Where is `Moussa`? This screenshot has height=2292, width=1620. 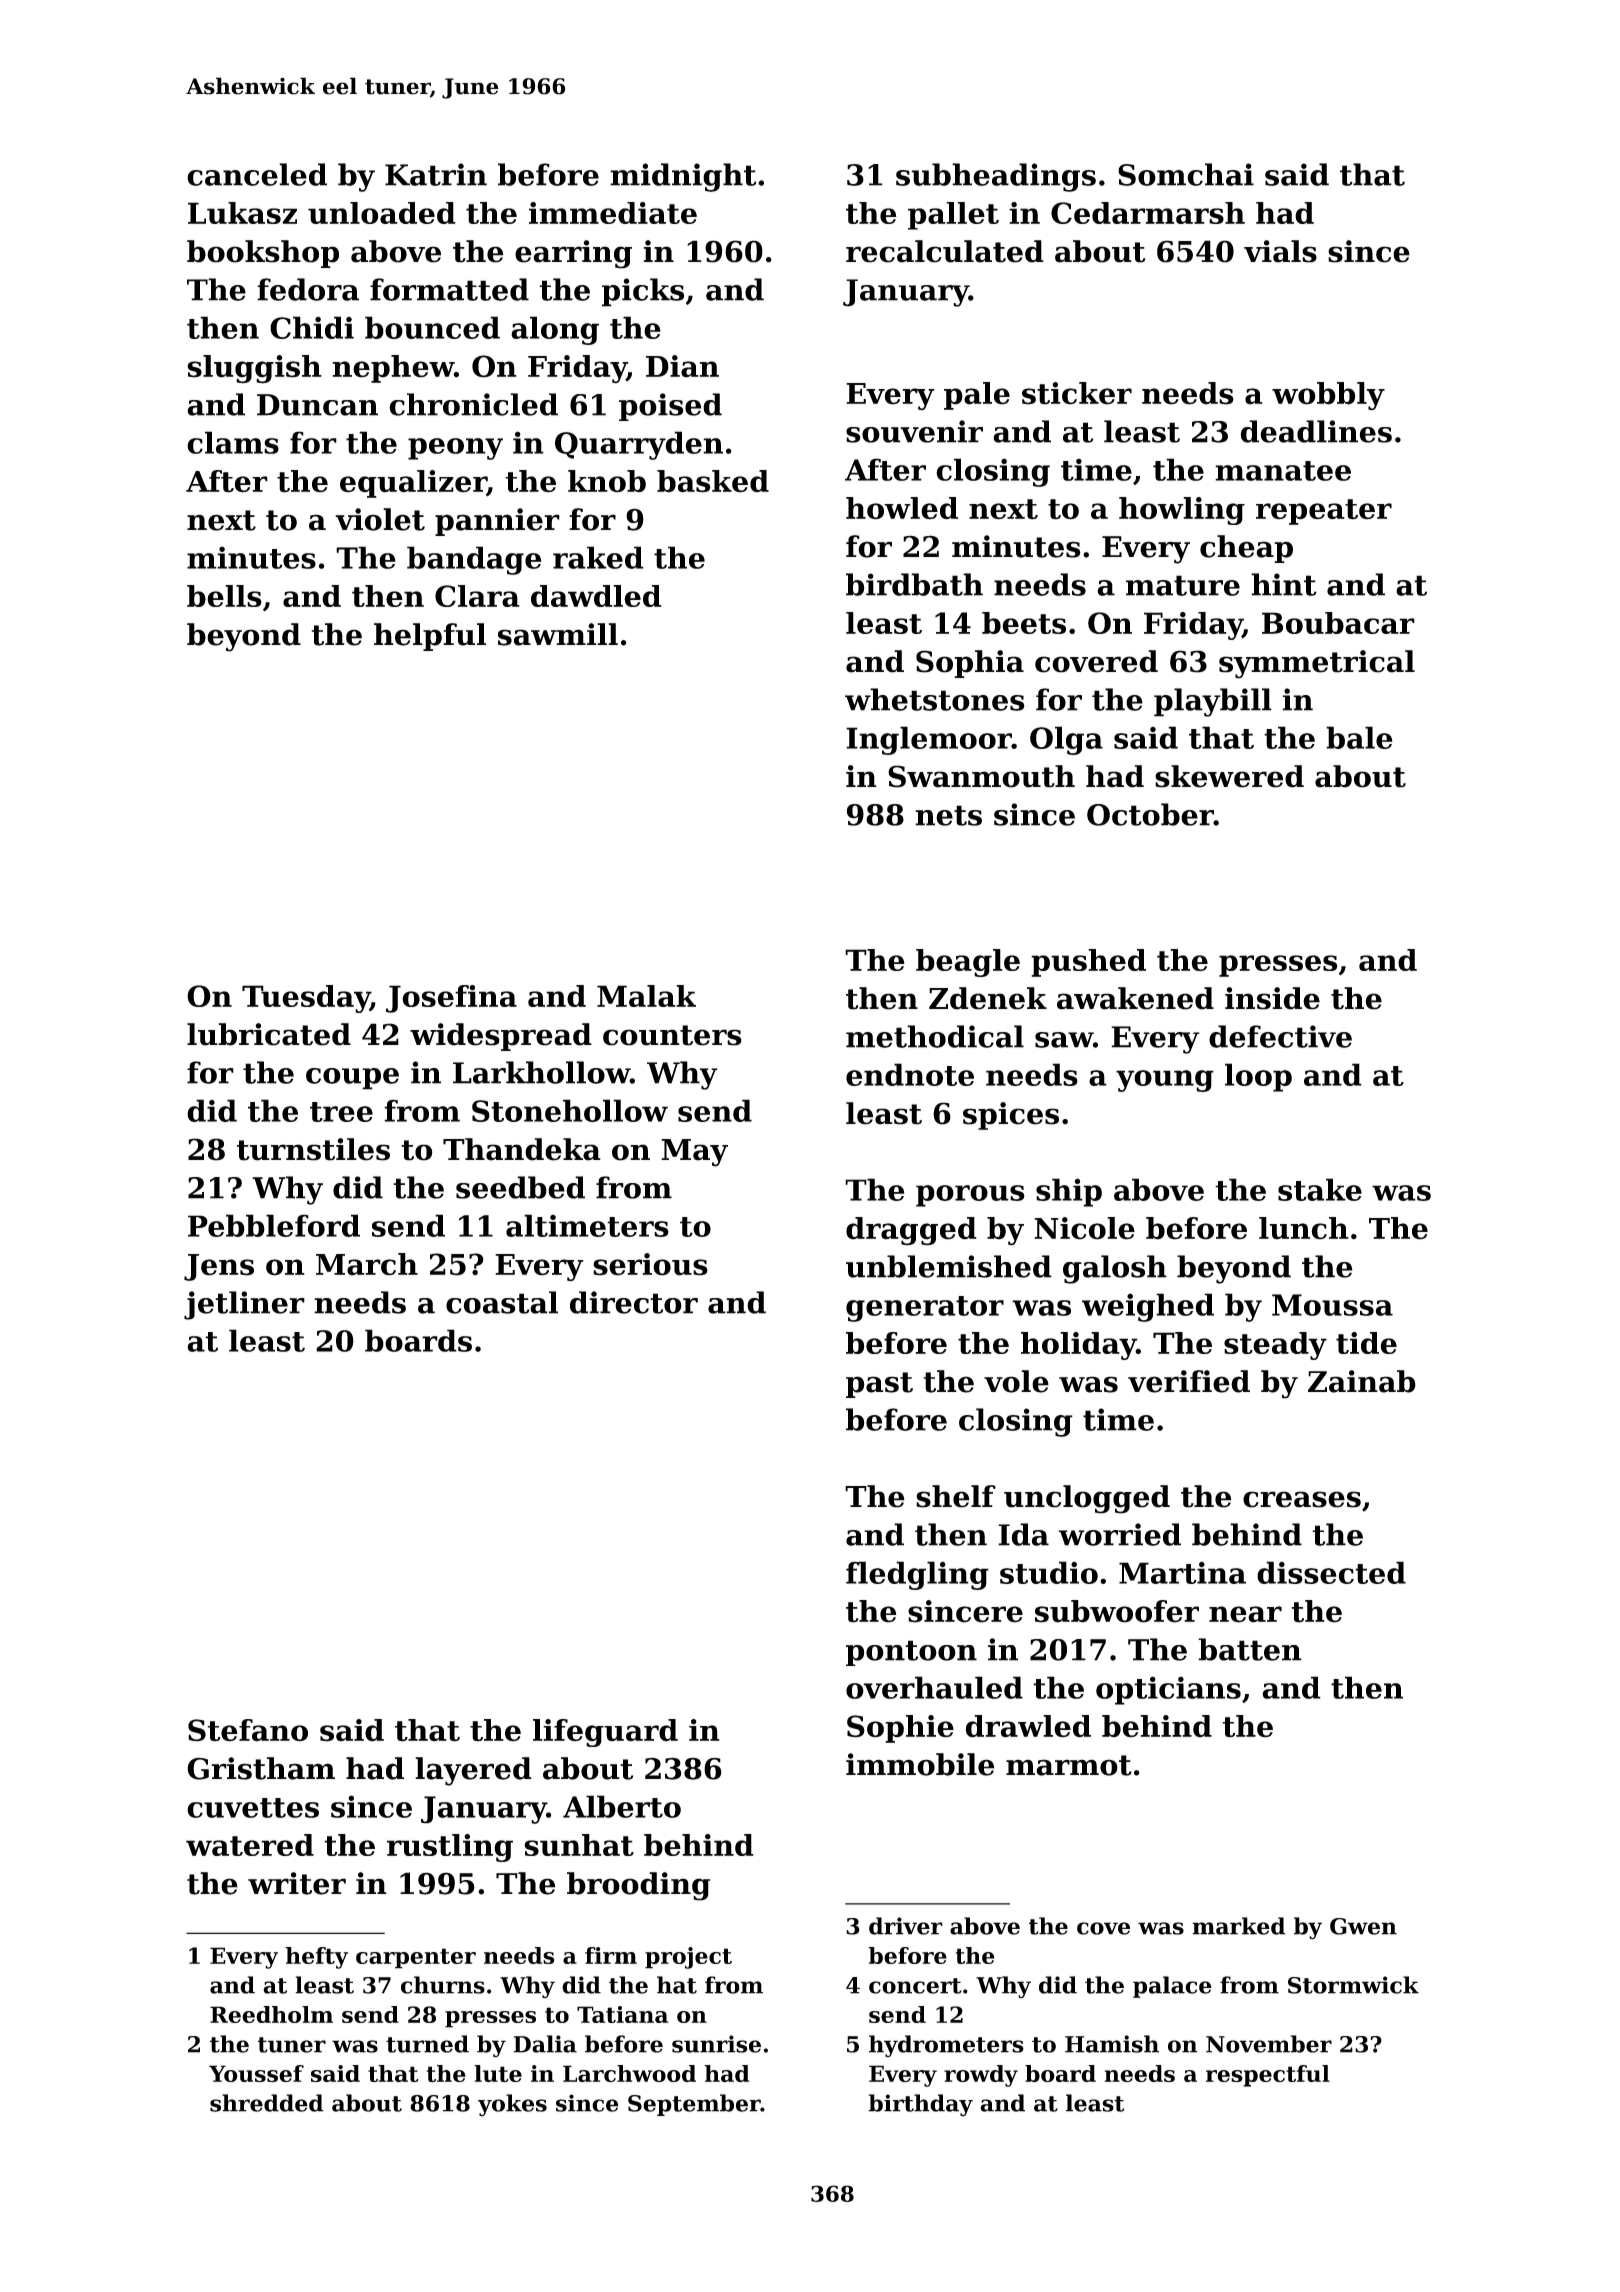
Moussa is located at coordinates (1332, 1305).
